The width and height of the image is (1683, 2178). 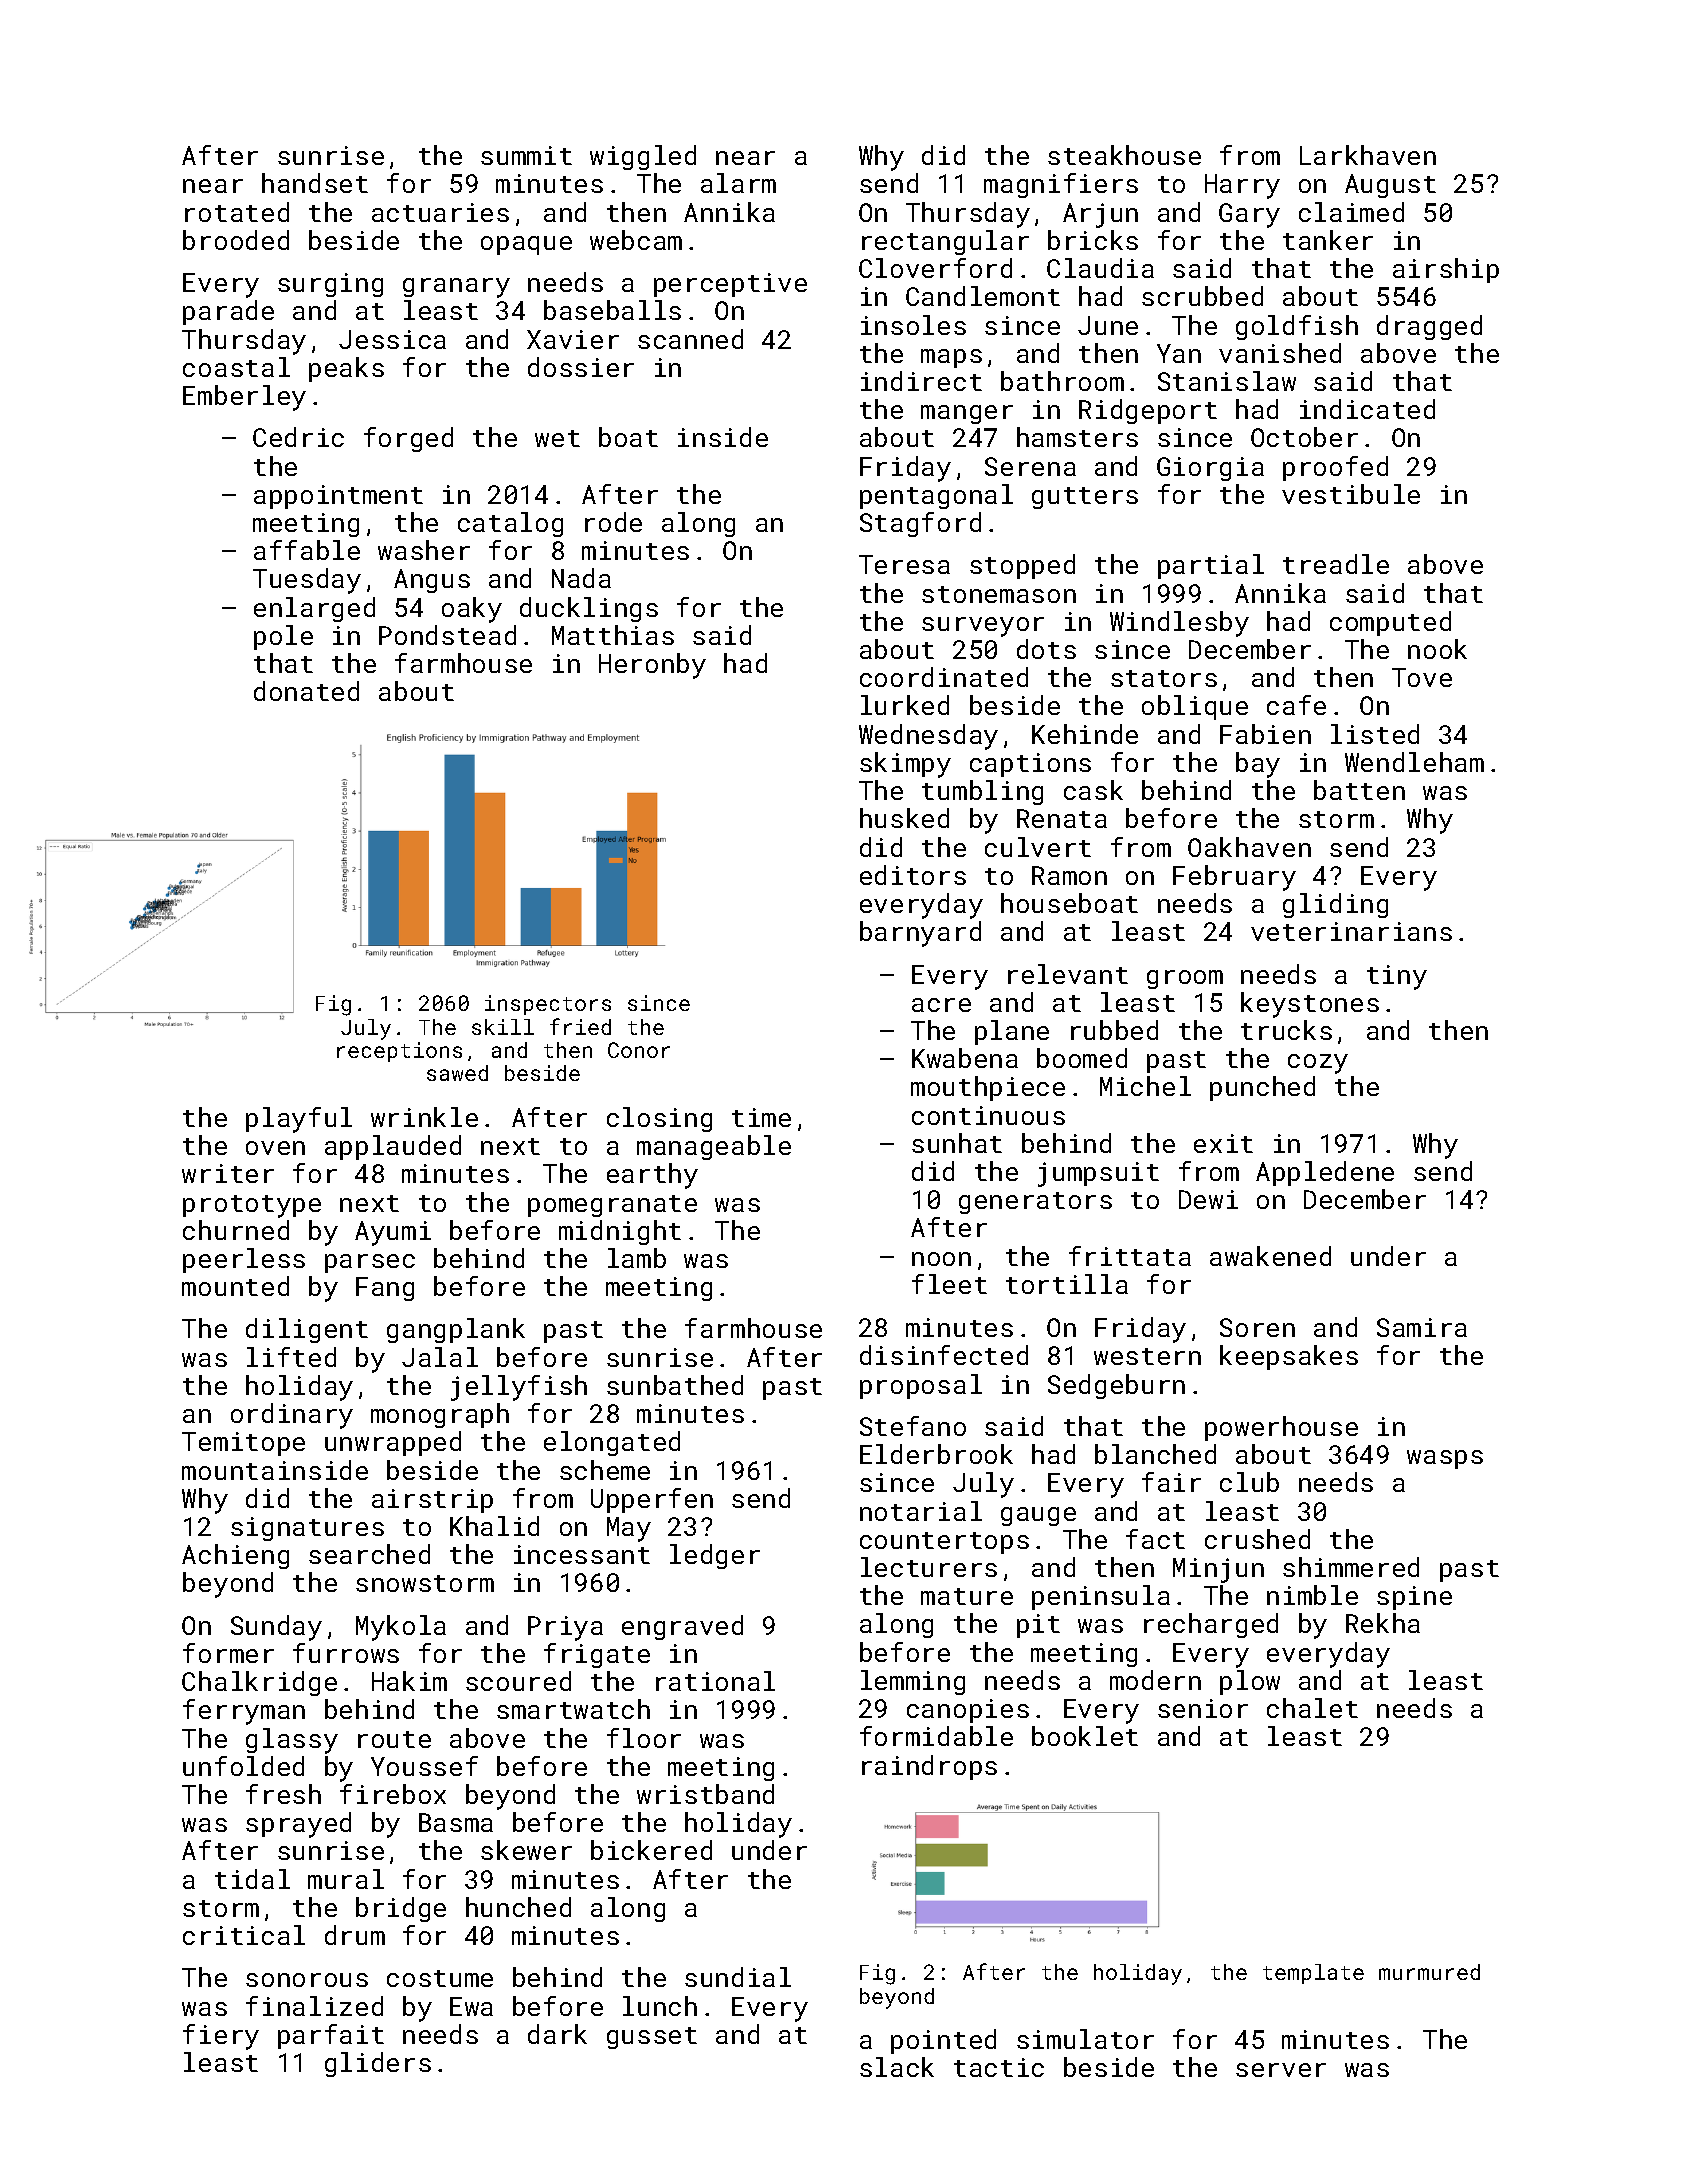 I want to click on mounted, so click(x=235, y=1286).
